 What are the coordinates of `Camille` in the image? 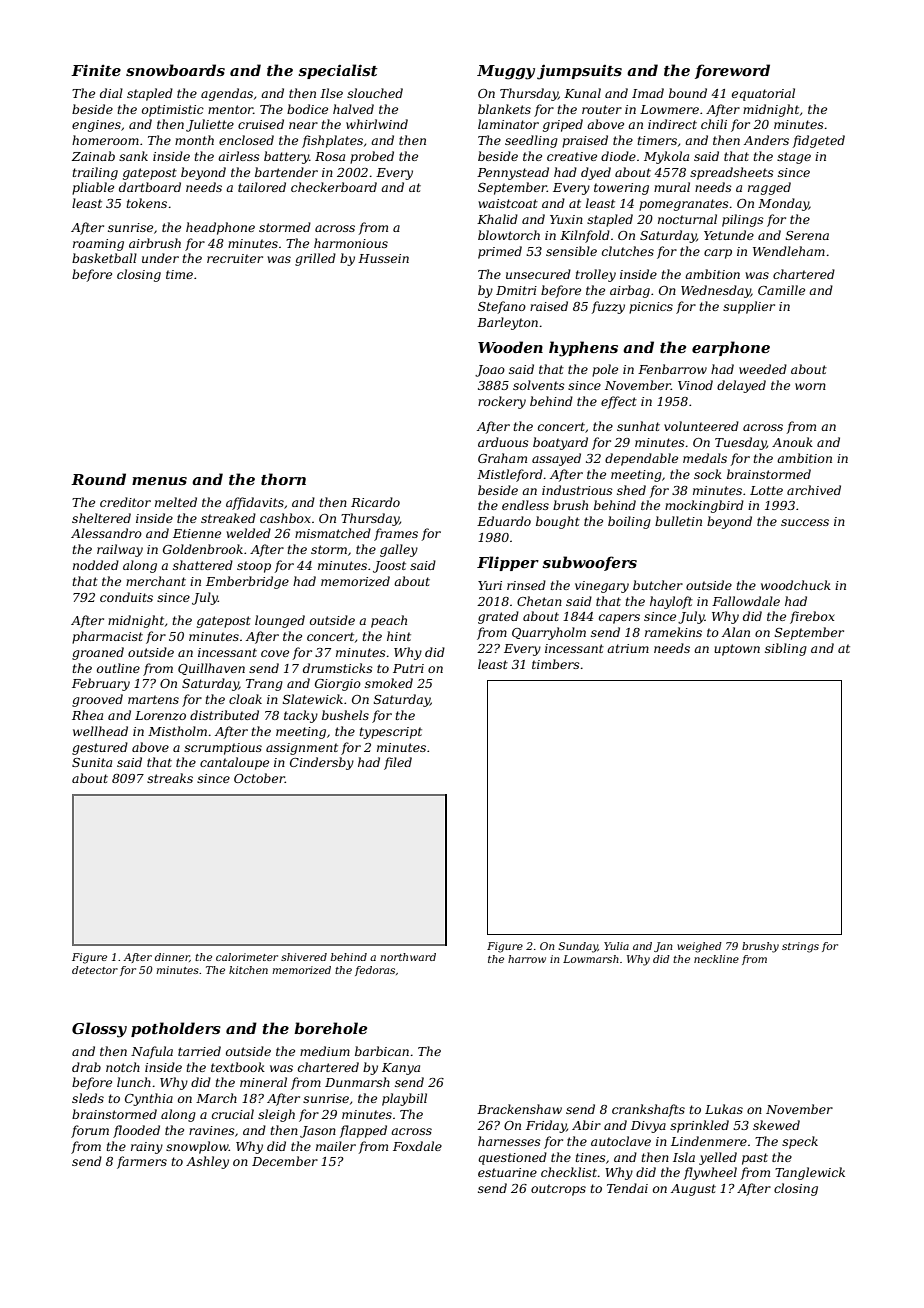 It's located at (781, 290).
